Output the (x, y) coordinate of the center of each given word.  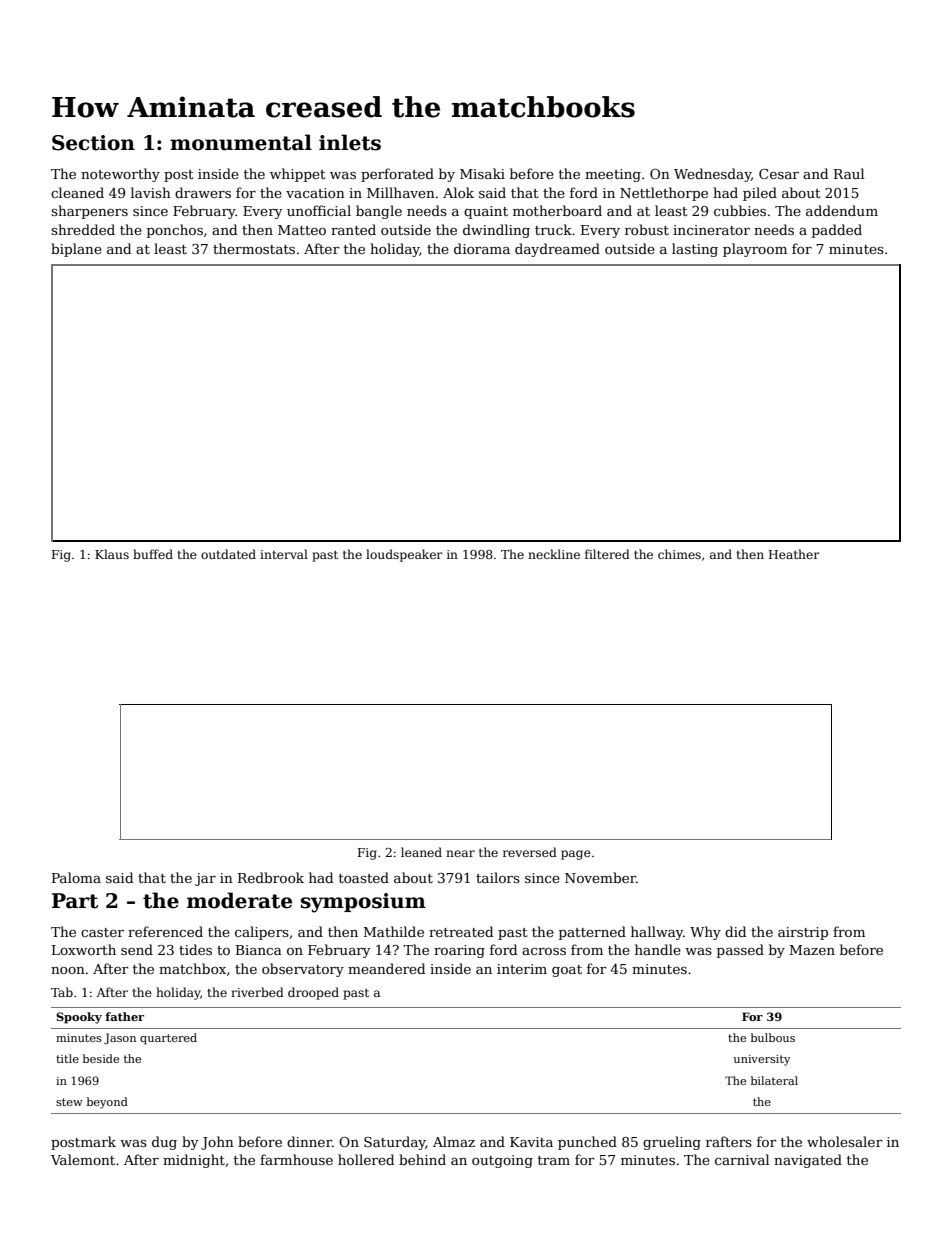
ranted (353, 229)
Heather (794, 554)
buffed (153, 554)
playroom (755, 250)
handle (658, 949)
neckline (554, 554)
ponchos (175, 231)
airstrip (803, 933)
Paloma (76, 877)
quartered (168, 1039)
